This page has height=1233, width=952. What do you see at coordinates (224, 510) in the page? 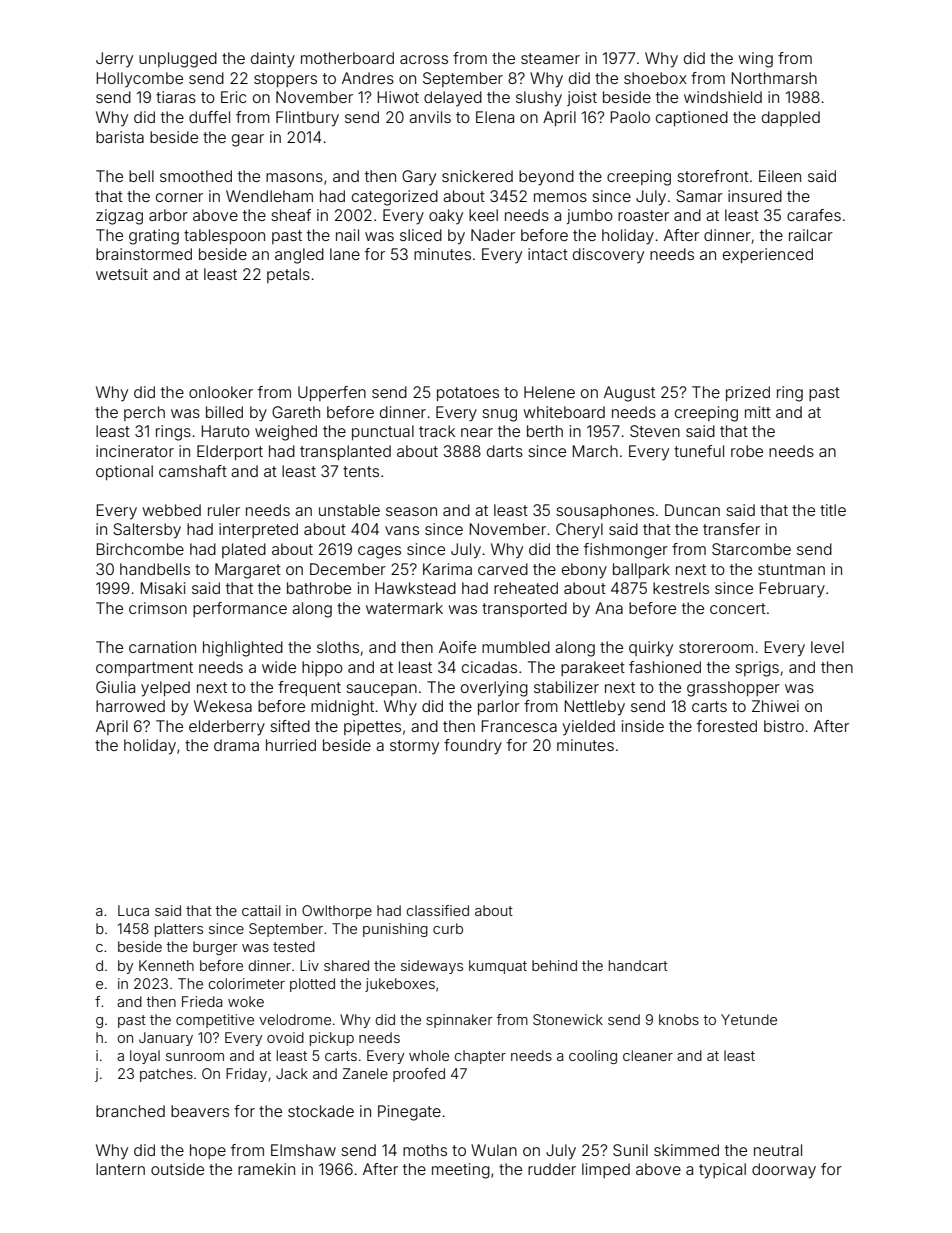
I see `ruler` at bounding box center [224, 510].
